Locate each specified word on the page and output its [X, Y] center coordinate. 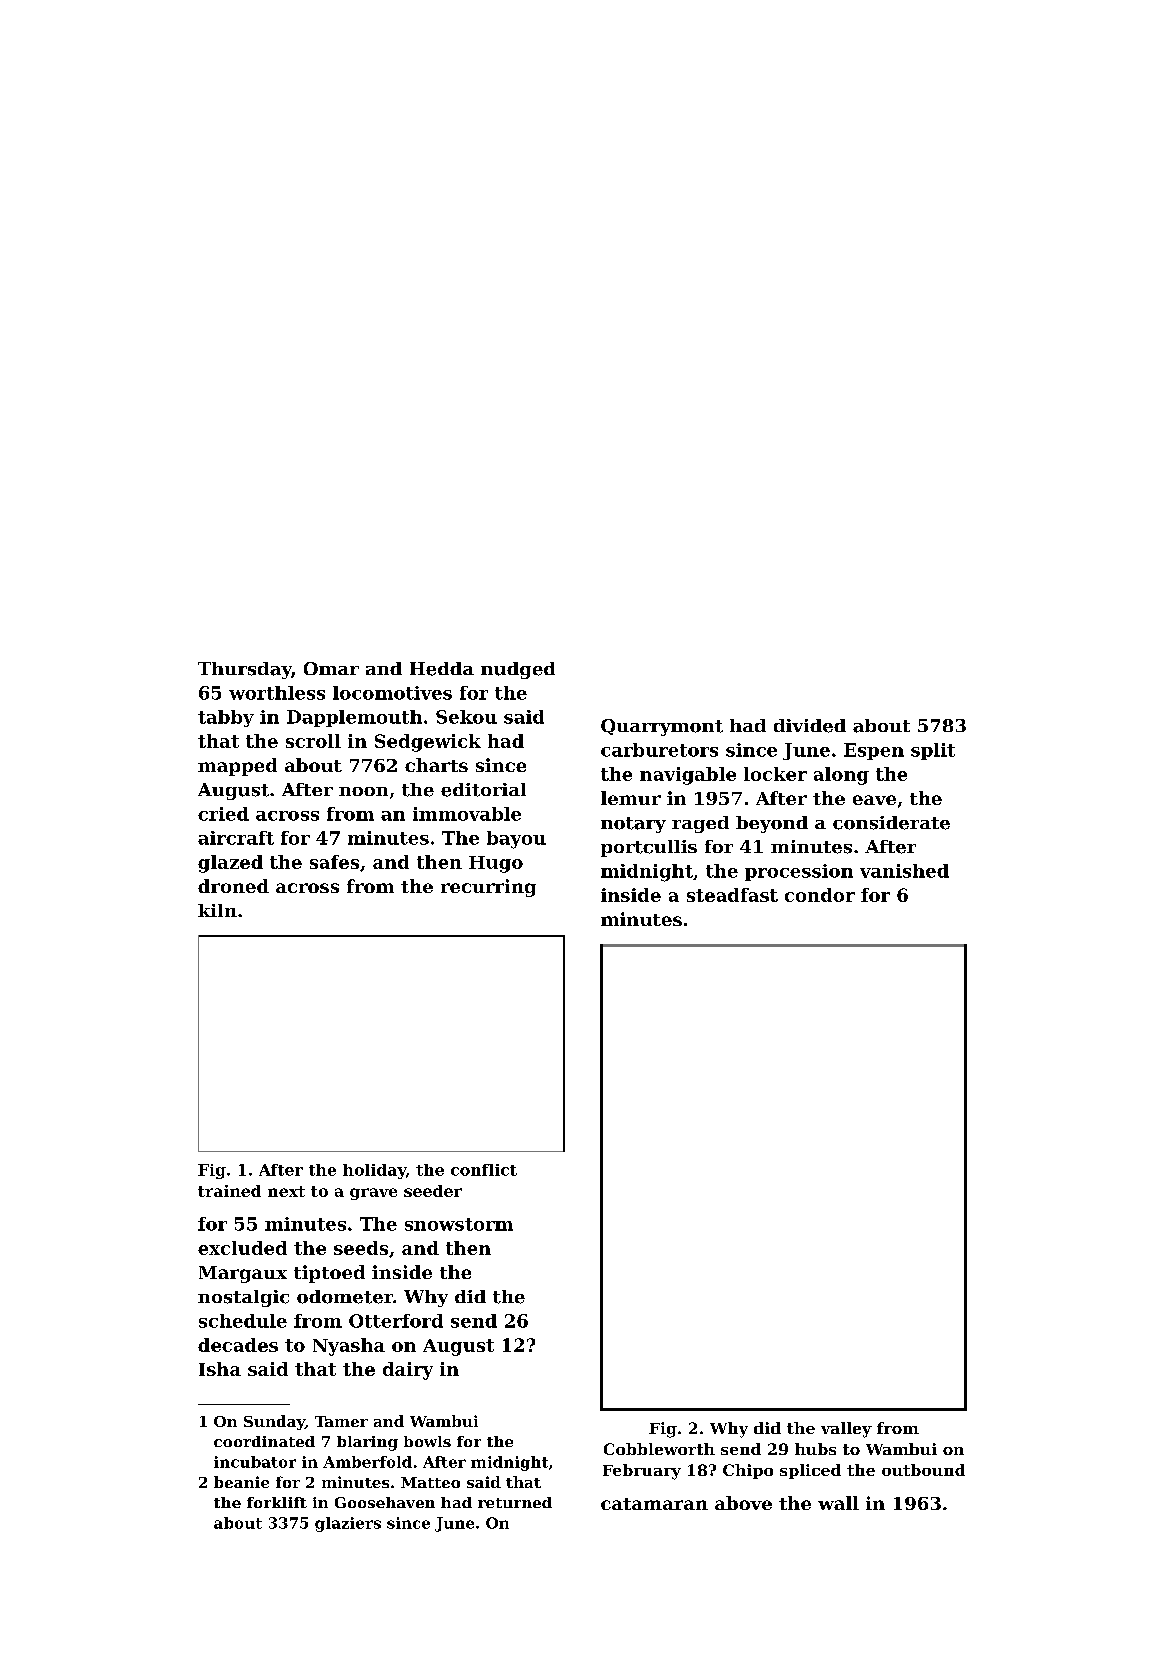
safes [334, 862]
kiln [217, 910]
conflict [484, 1170]
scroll [313, 741]
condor [820, 895]
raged [700, 824]
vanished [904, 871]
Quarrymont [662, 727]
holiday [374, 1171]
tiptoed [329, 1274]
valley [846, 1430]
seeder [433, 1191]
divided [810, 726]
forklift [277, 1502]
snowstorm [459, 1224]
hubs [815, 1449]
